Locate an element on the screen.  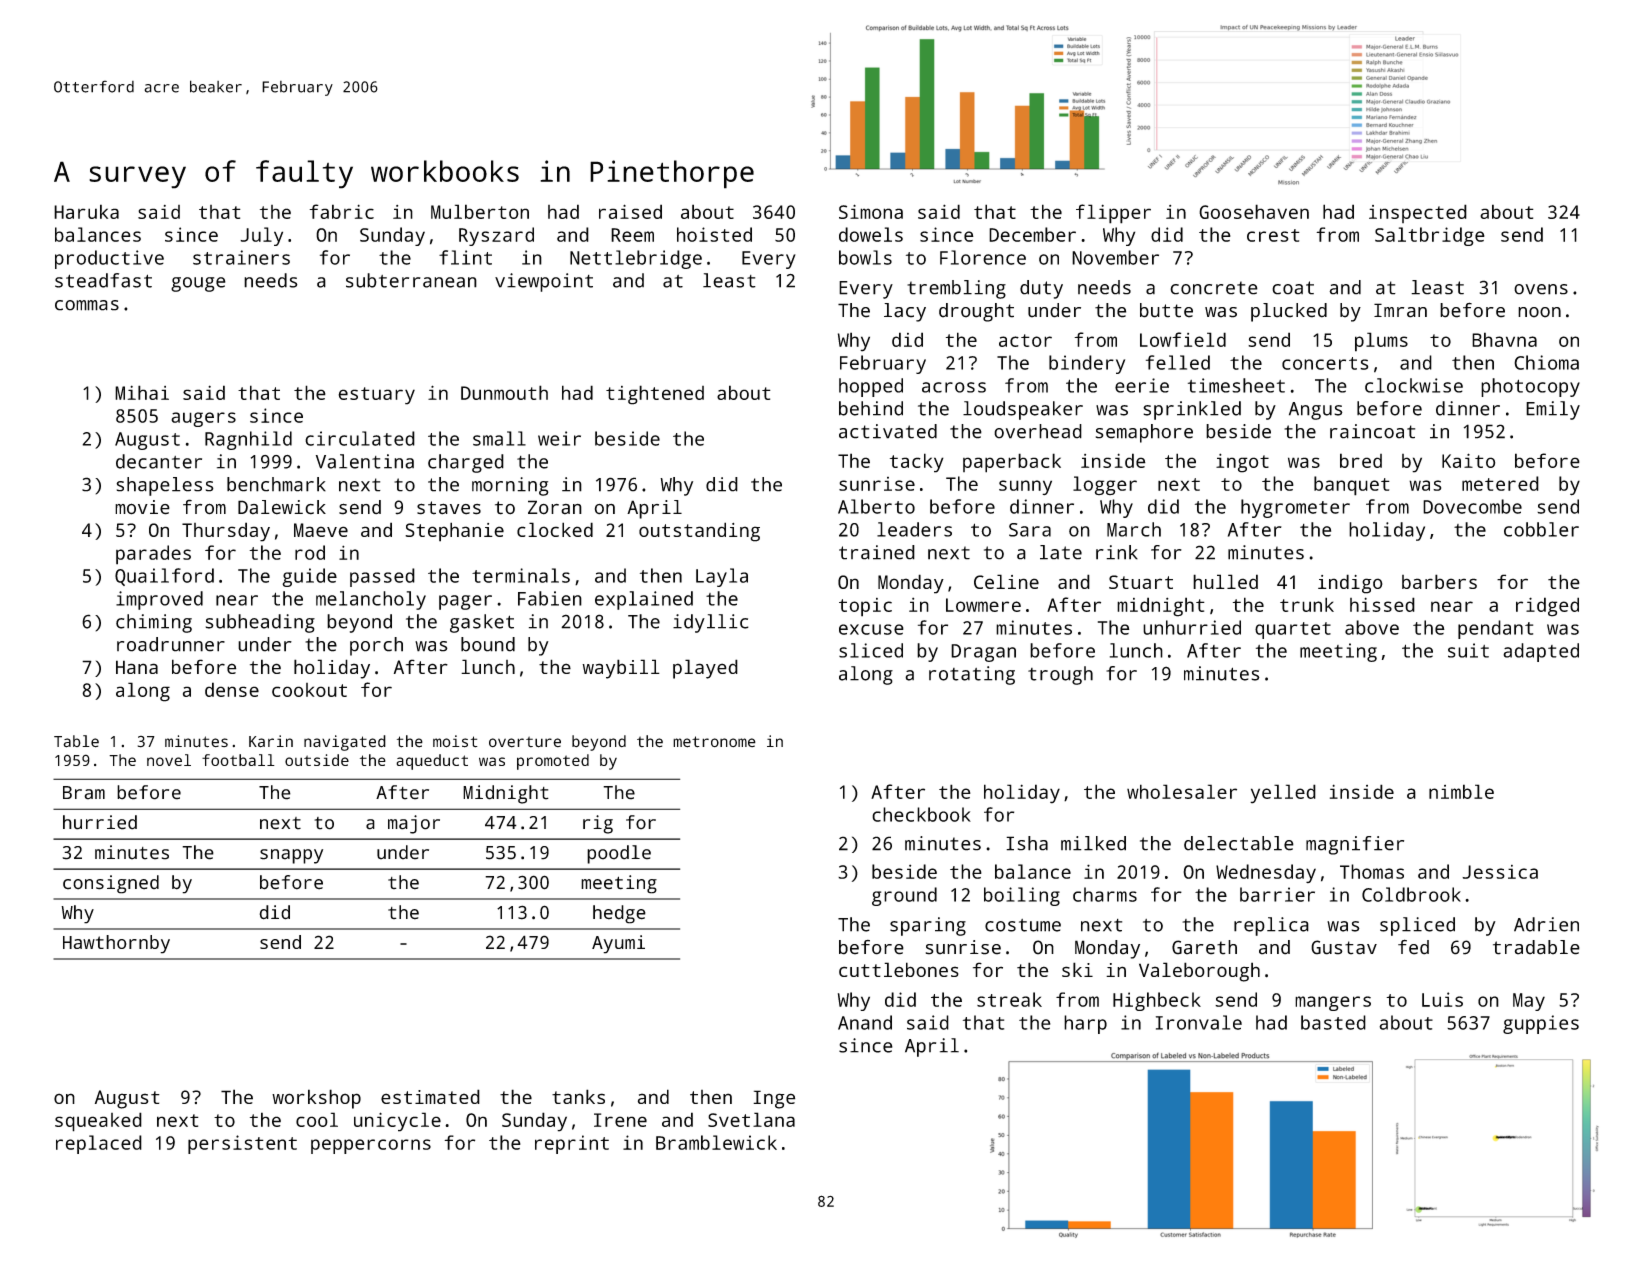
squeaked is located at coordinates (98, 1122).
